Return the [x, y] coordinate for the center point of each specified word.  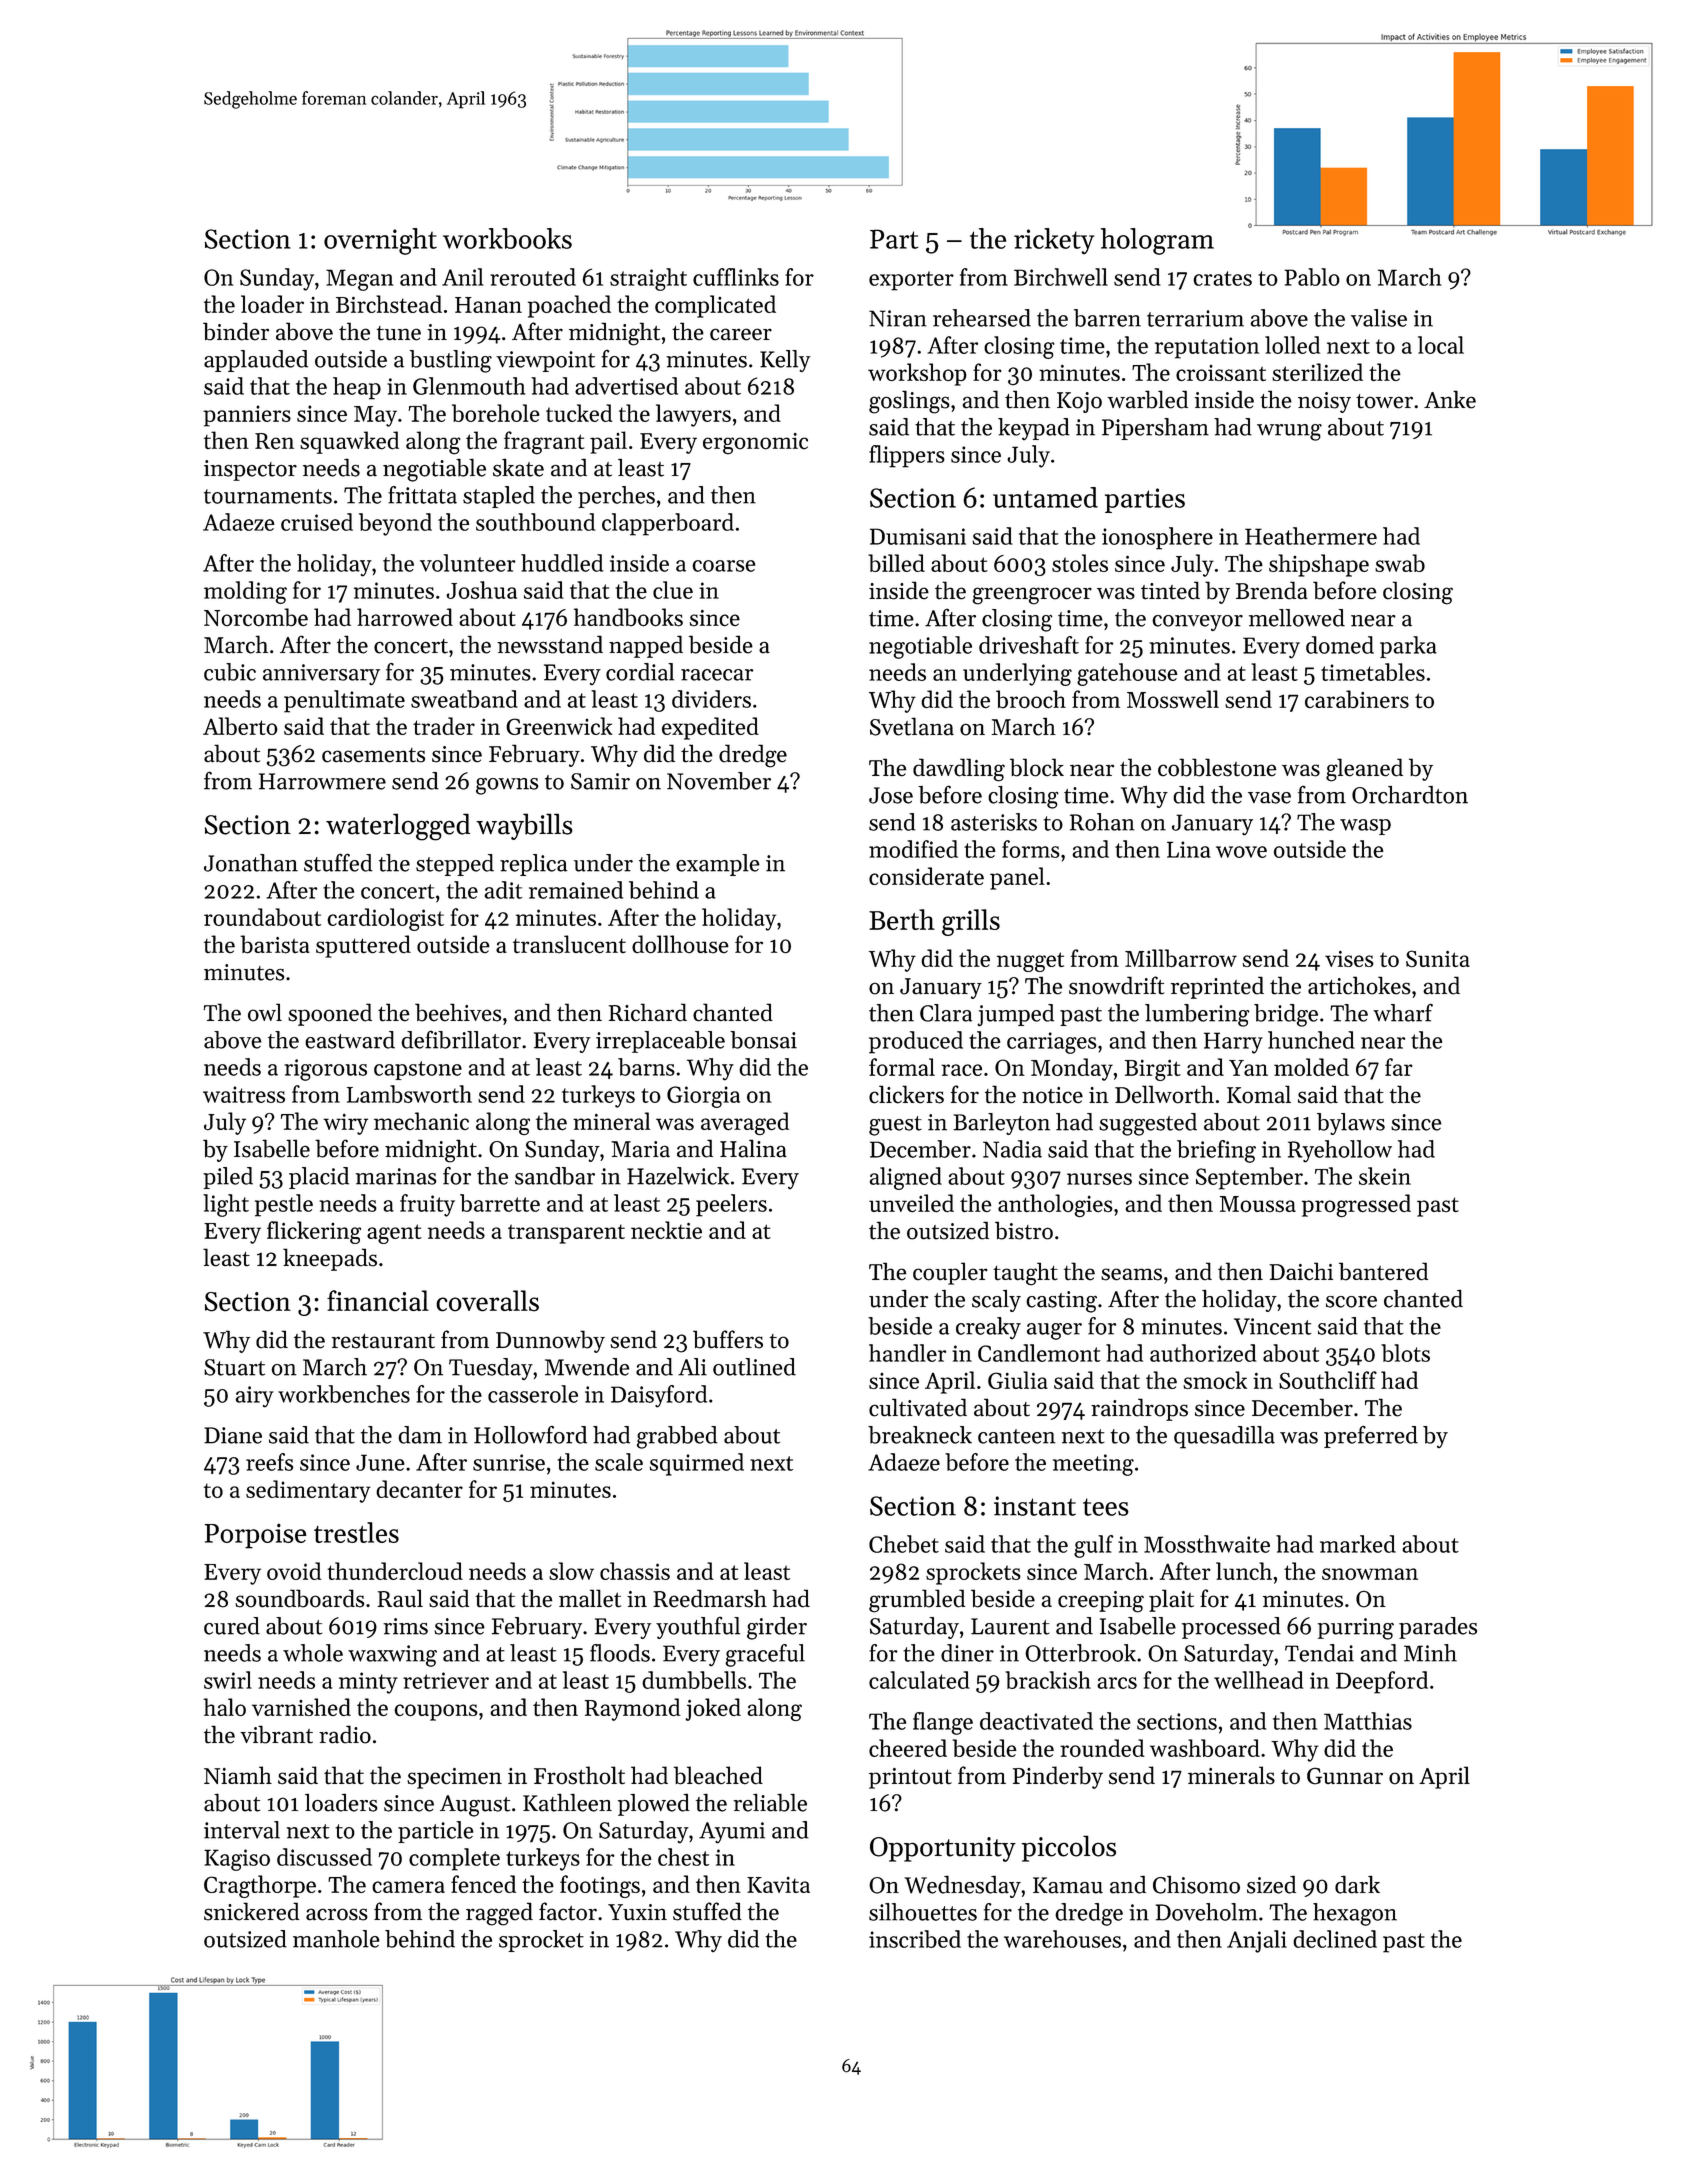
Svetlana [912, 726]
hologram [1157, 241]
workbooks [507, 238]
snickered [252, 1911]
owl [265, 1012]
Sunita [1438, 958]
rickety [1054, 241]
